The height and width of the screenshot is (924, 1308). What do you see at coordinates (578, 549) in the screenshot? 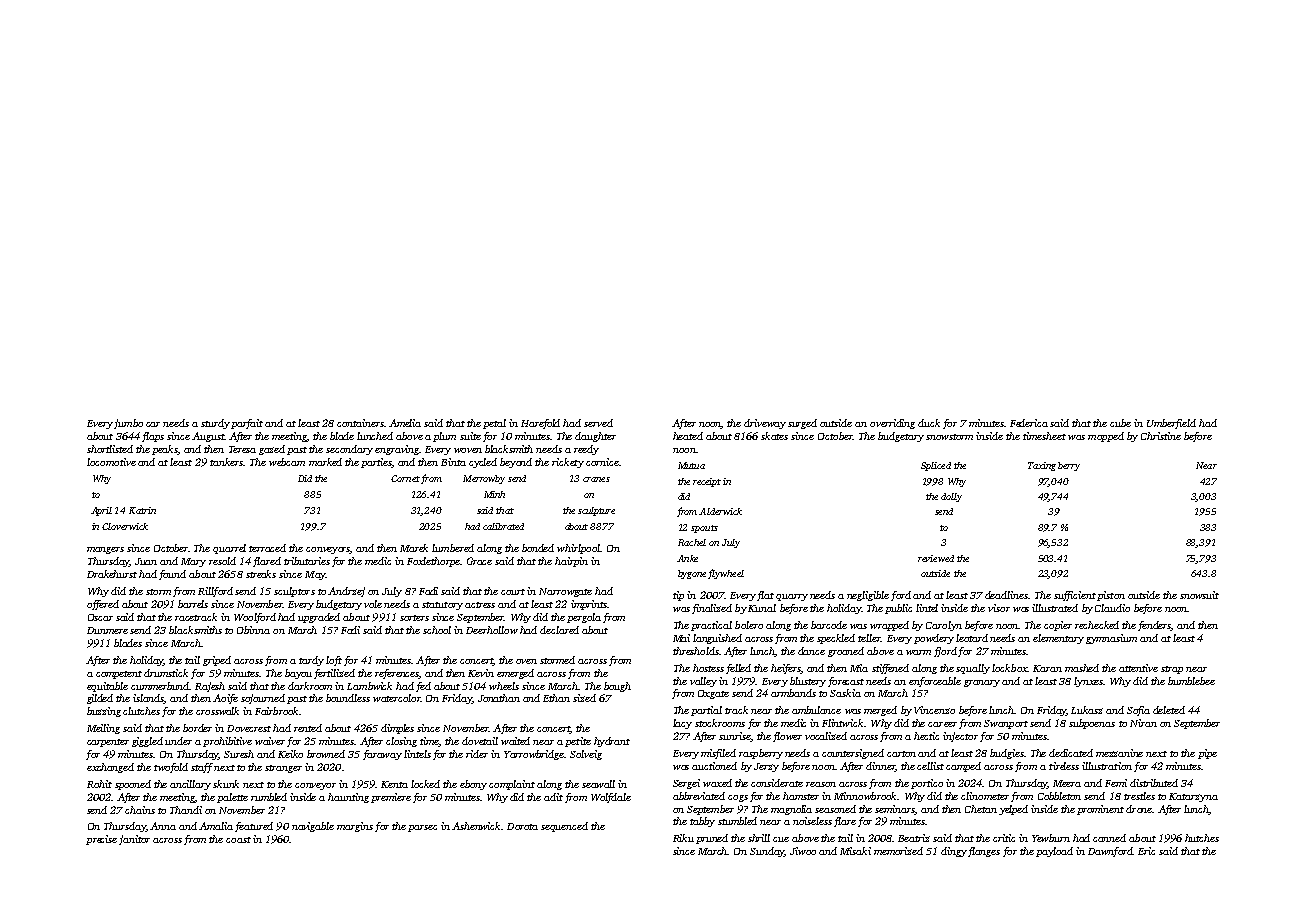
I see `whirlpool` at bounding box center [578, 549].
